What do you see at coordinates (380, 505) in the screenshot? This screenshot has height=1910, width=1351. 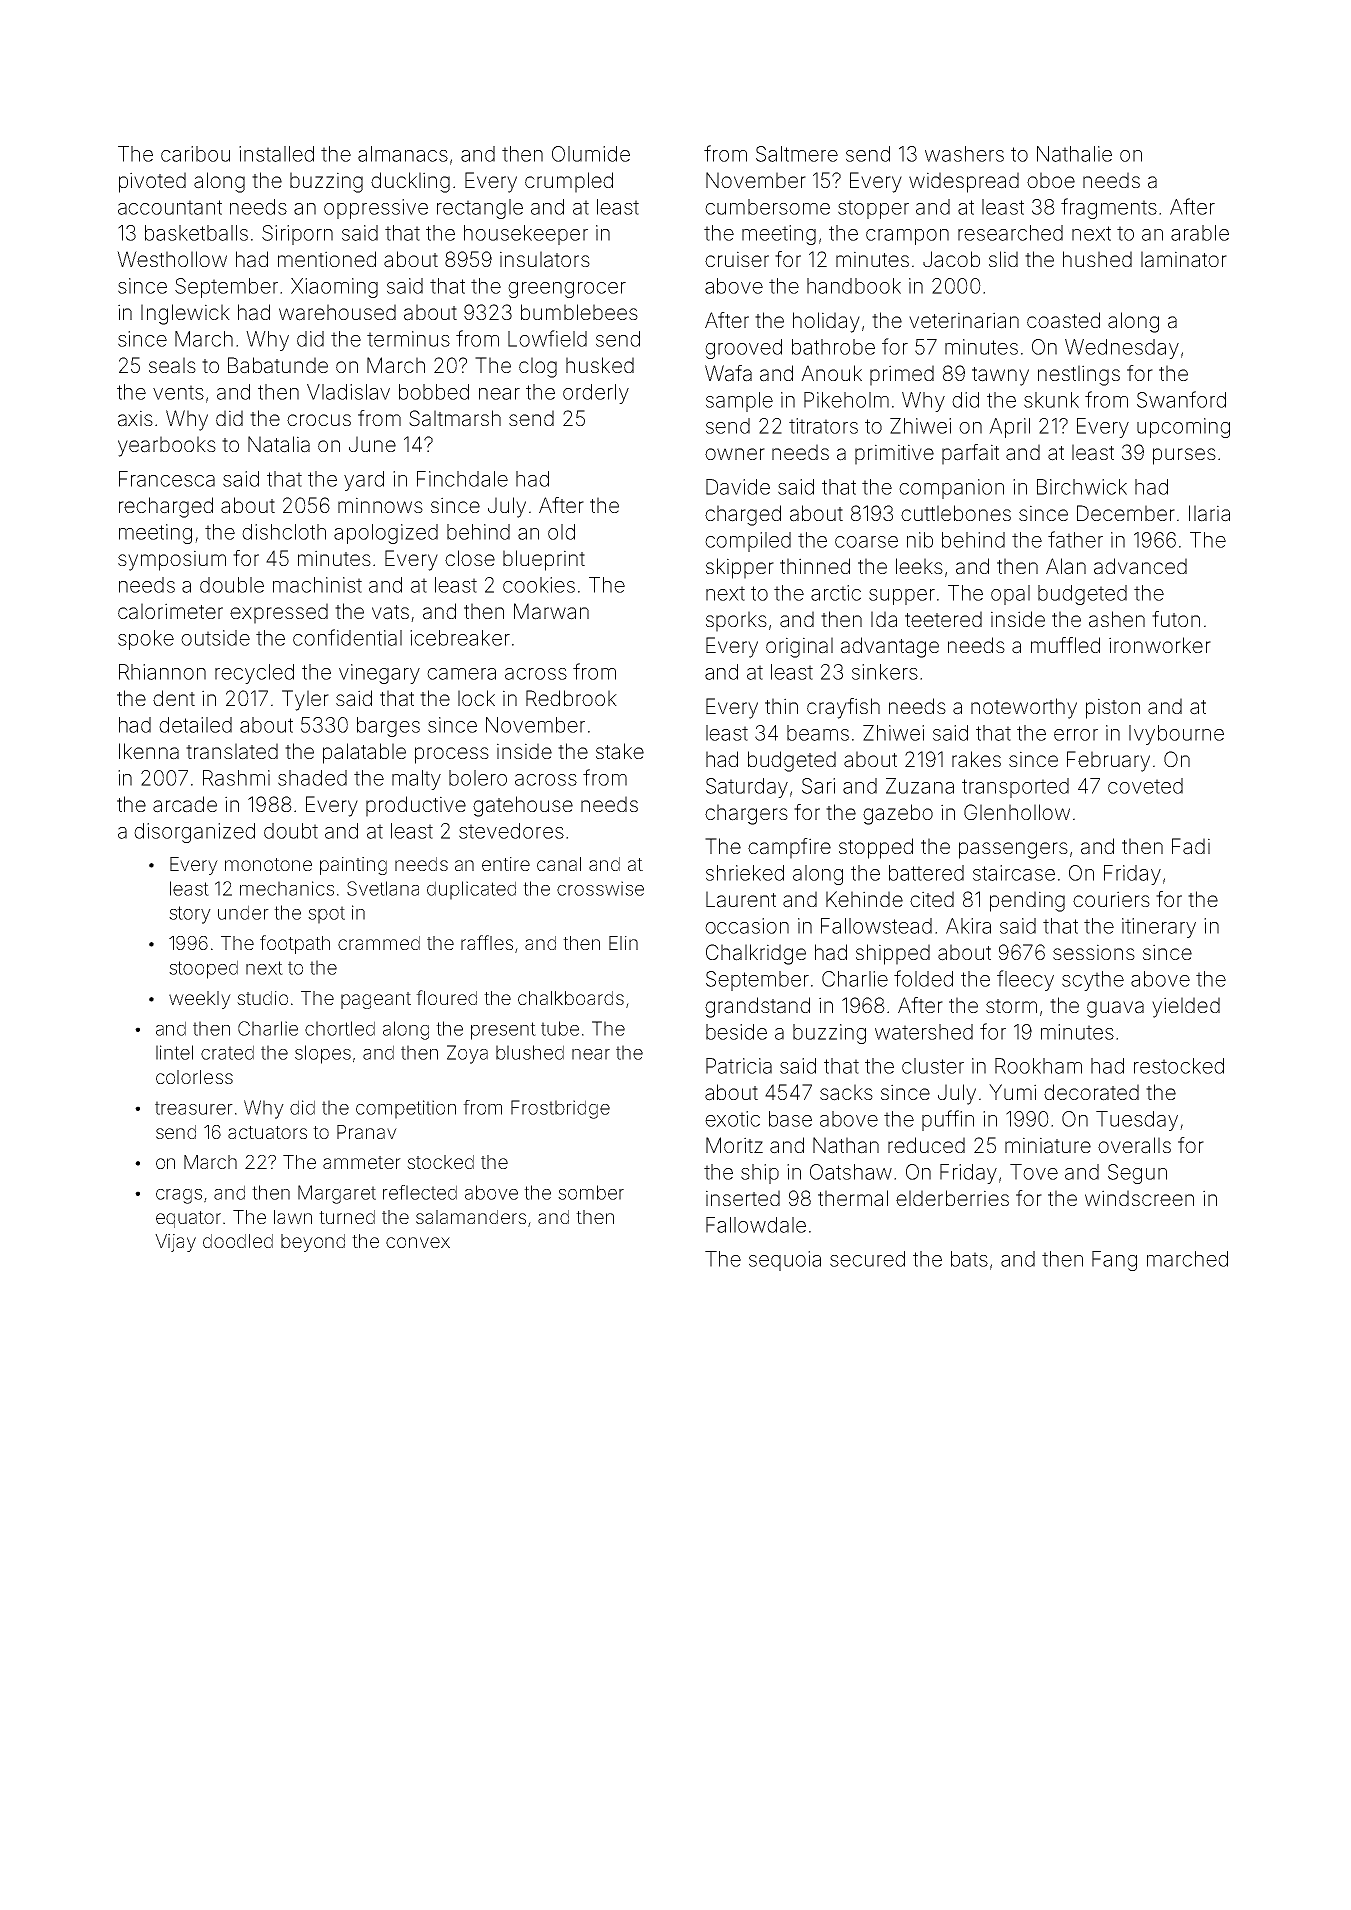 I see `minnows` at bounding box center [380, 505].
